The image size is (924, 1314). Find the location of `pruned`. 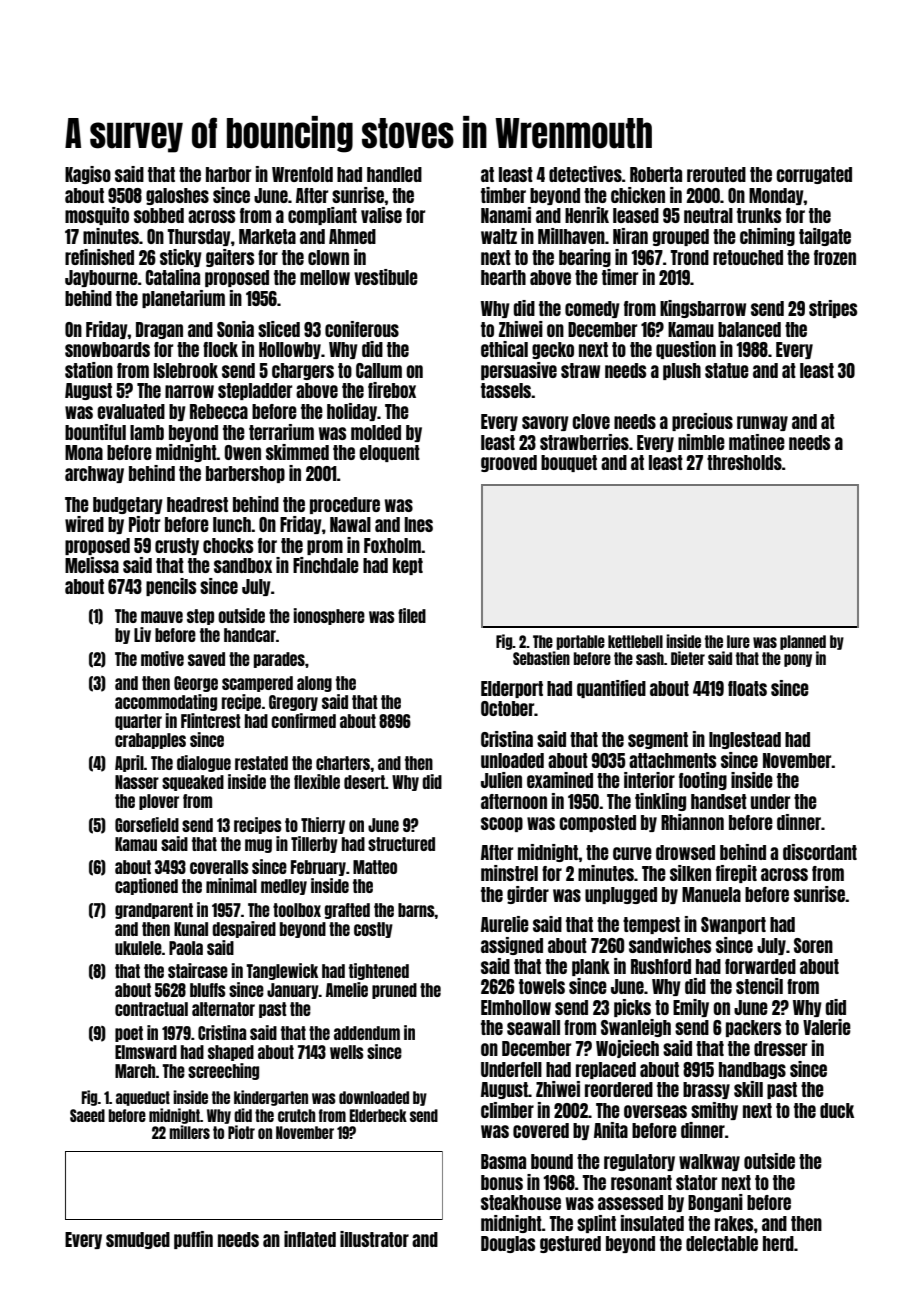

pruned is located at coordinates (394, 991).
